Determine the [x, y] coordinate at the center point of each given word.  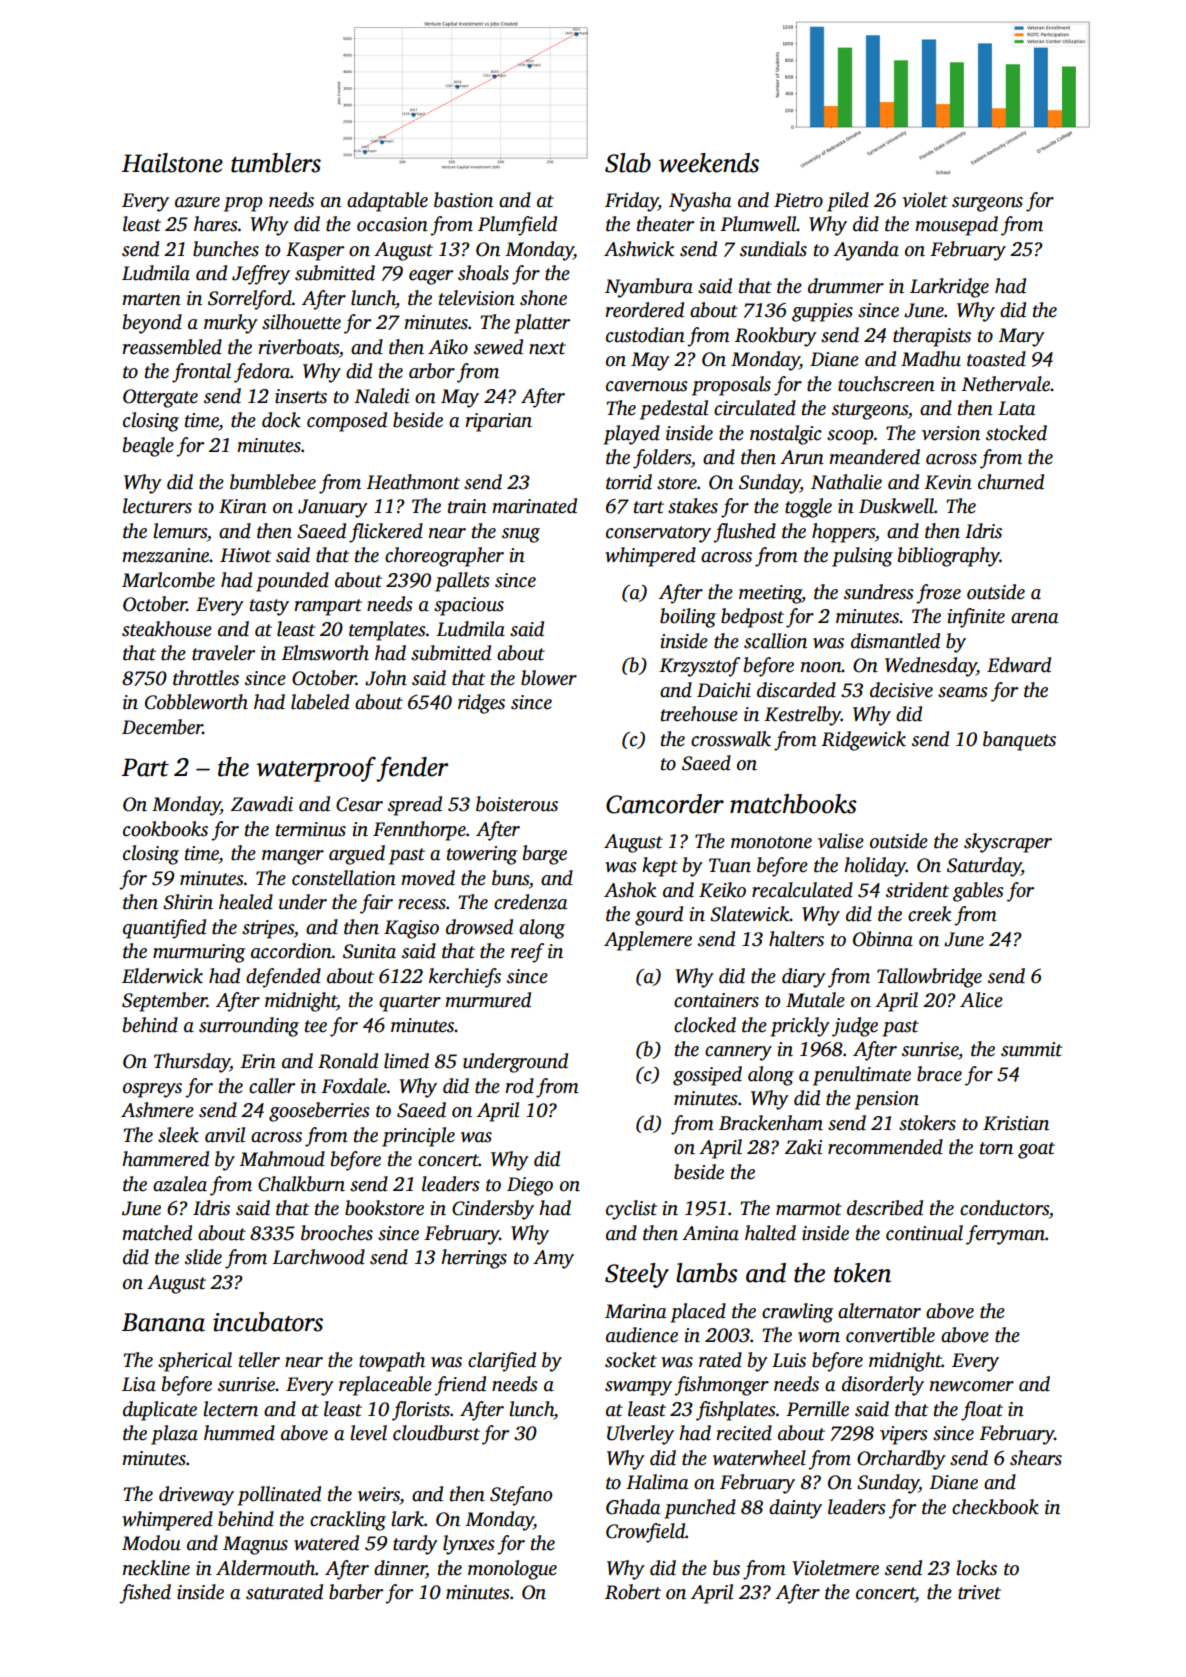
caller [272, 1086]
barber [356, 1592]
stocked [1016, 433]
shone [543, 298]
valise [841, 841]
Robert [633, 1592]
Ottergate [160, 398]
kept [660, 867]
